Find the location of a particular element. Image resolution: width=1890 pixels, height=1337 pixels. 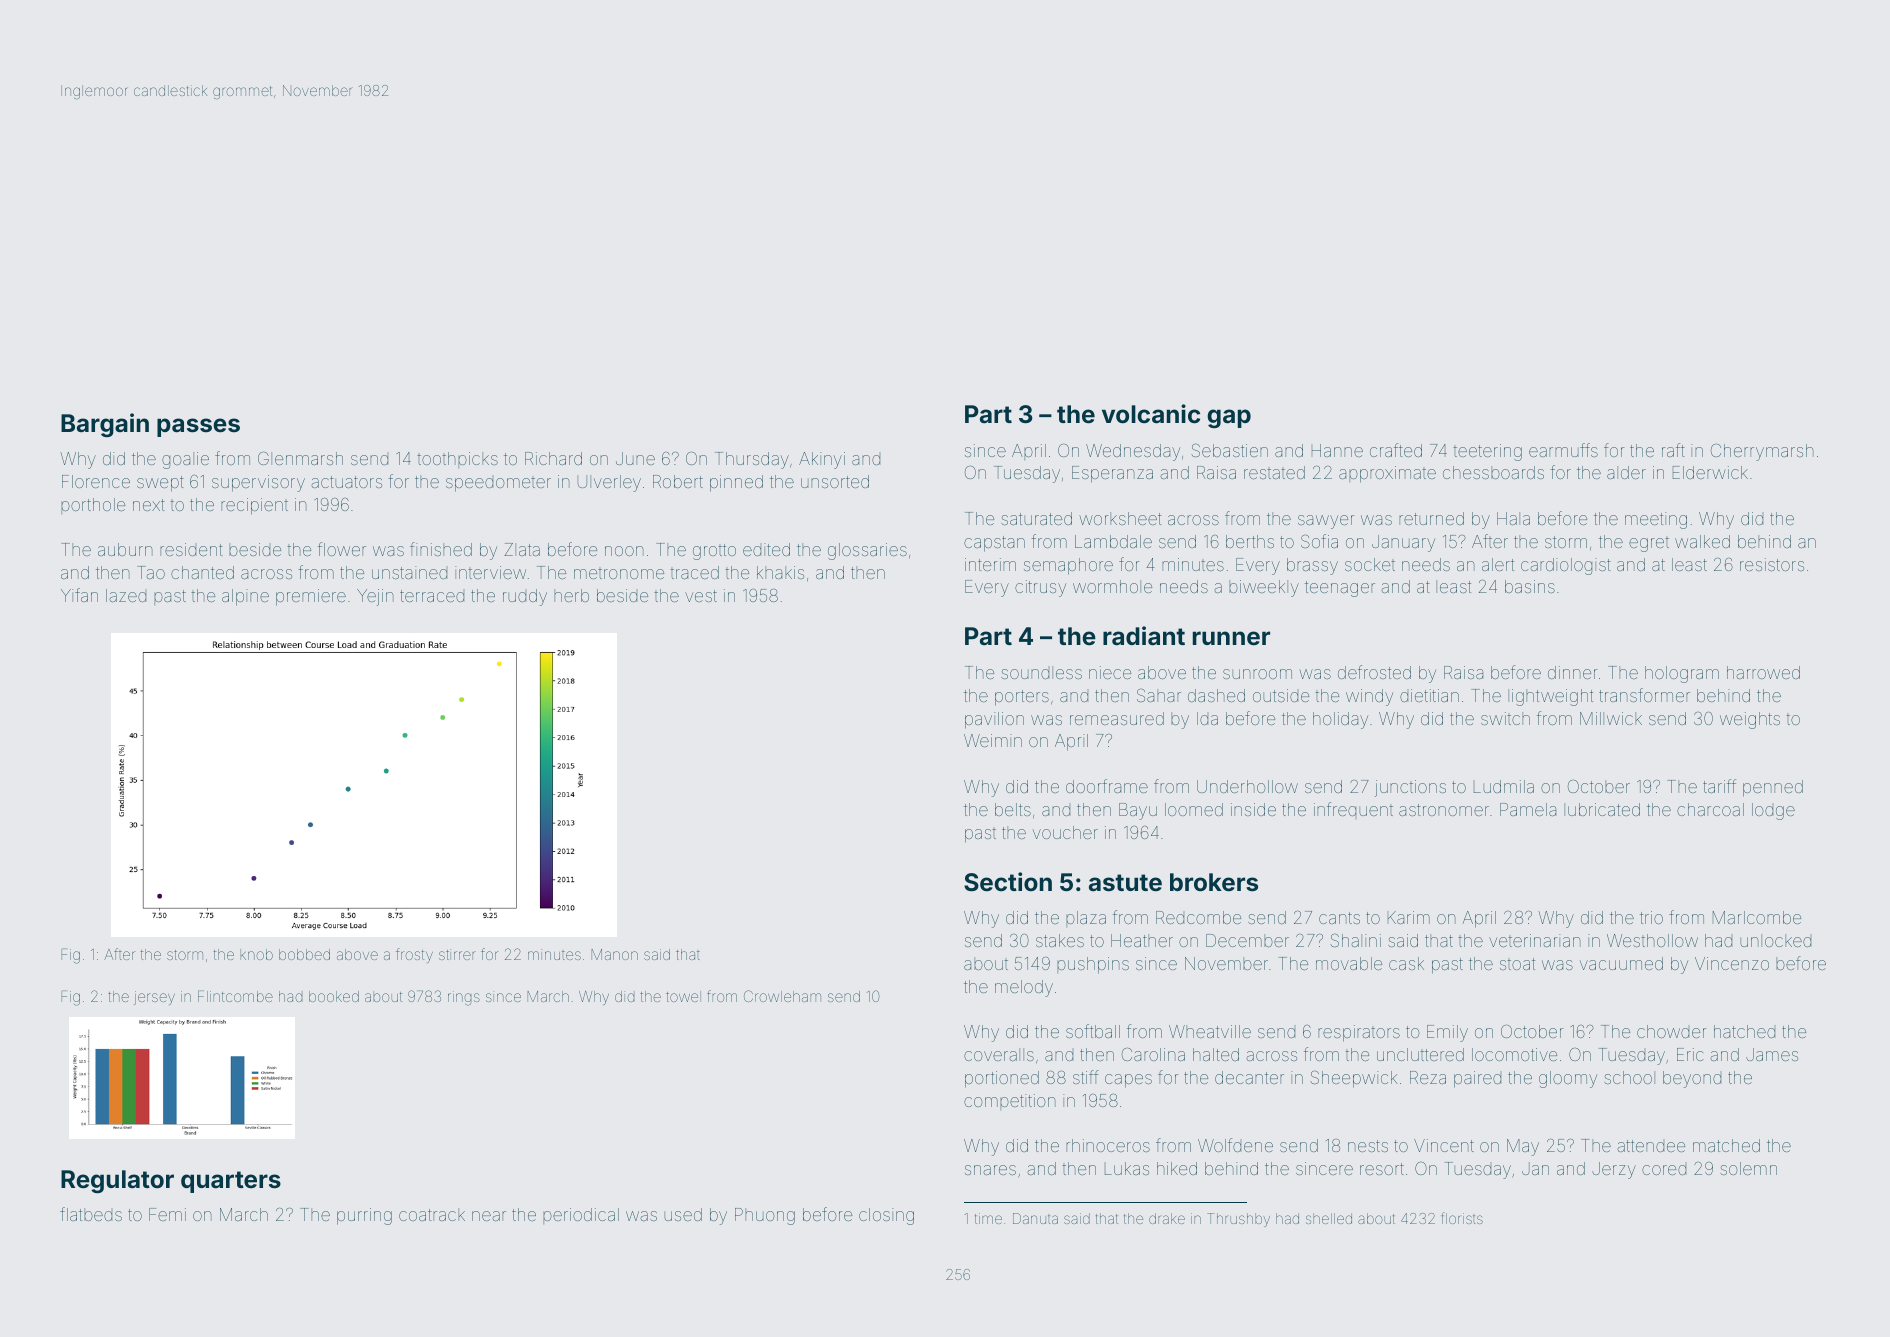

belts is located at coordinates (1013, 809).
